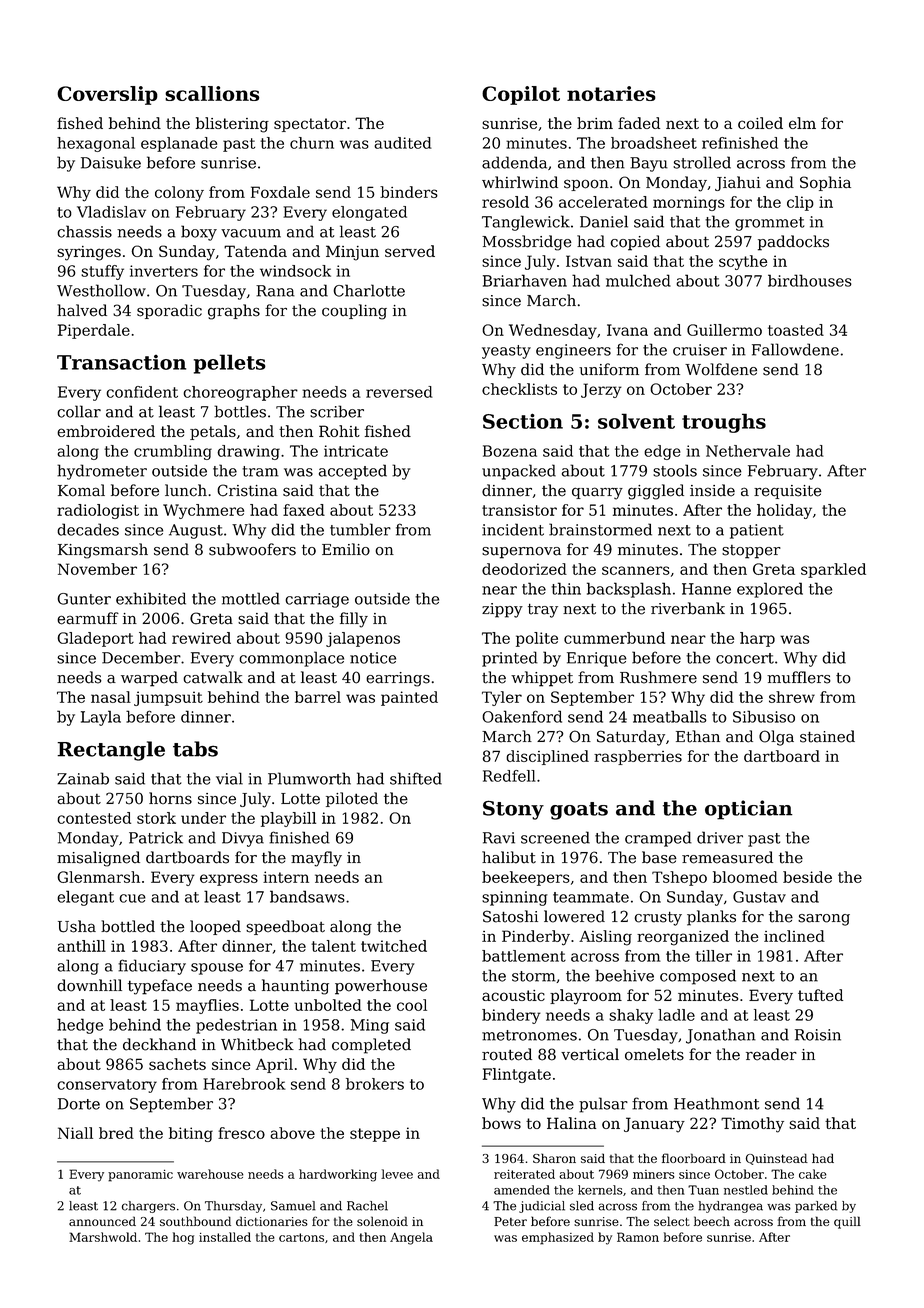 This screenshot has width=924, height=1308. I want to click on mulched, so click(638, 280).
